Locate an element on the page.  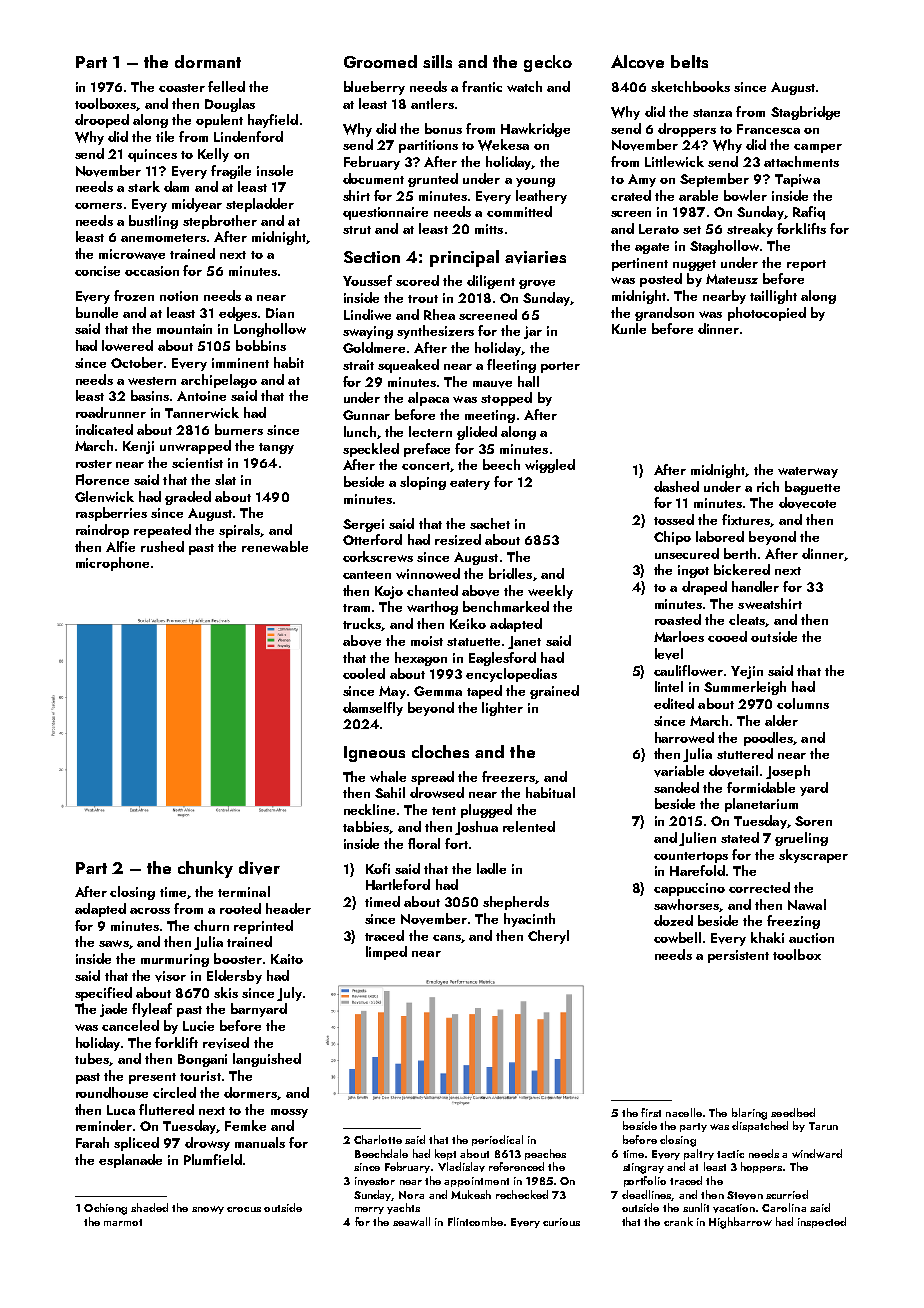
Mateusz is located at coordinates (732, 279).
